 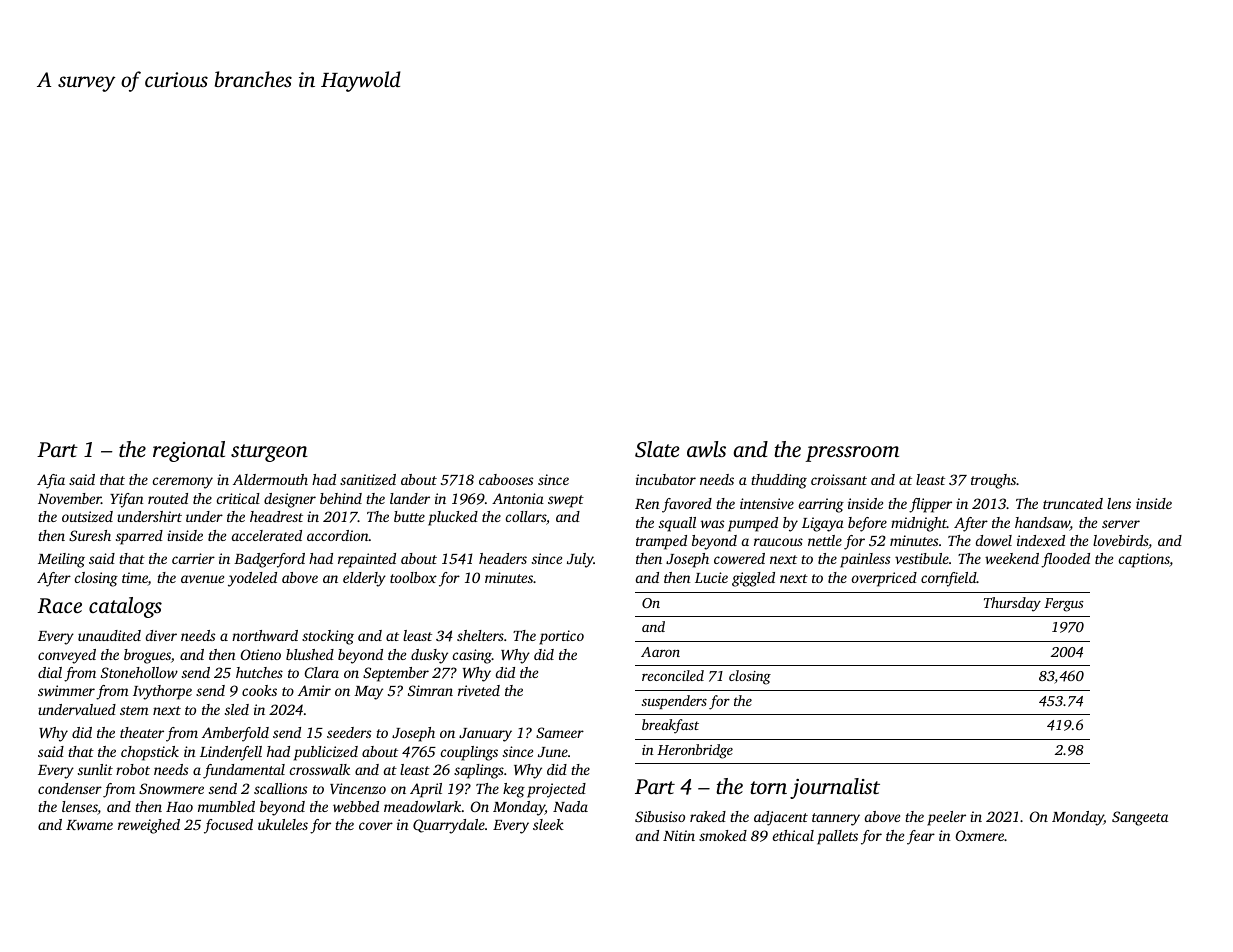 What do you see at coordinates (189, 451) in the image?
I see `regional` at bounding box center [189, 451].
